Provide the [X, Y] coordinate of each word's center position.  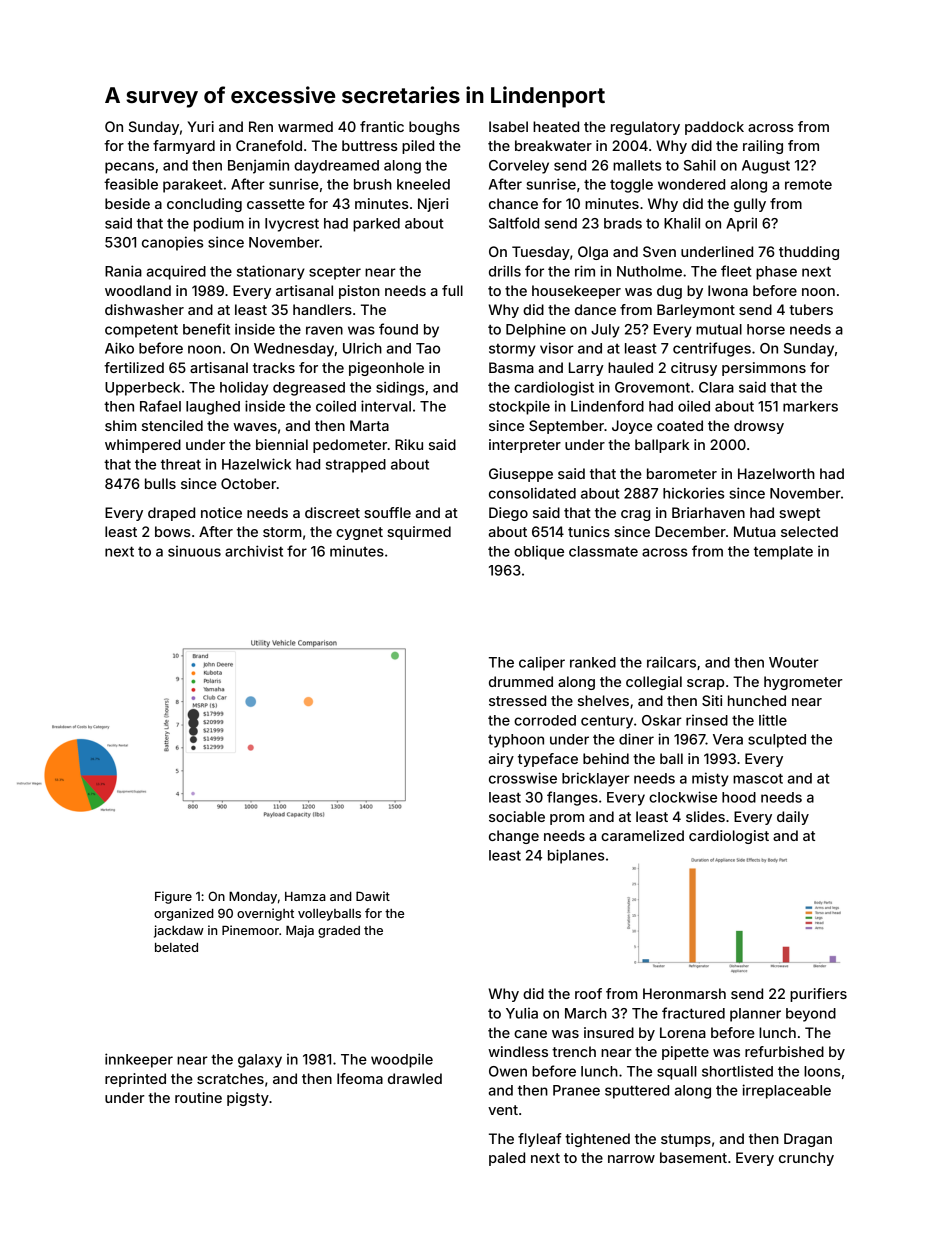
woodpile [402, 1060]
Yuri [201, 126]
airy [501, 760]
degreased [309, 389]
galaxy [260, 1061]
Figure [173, 897]
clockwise [683, 797]
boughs [434, 128]
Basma [511, 367]
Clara [716, 387]
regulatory [645, 128]
